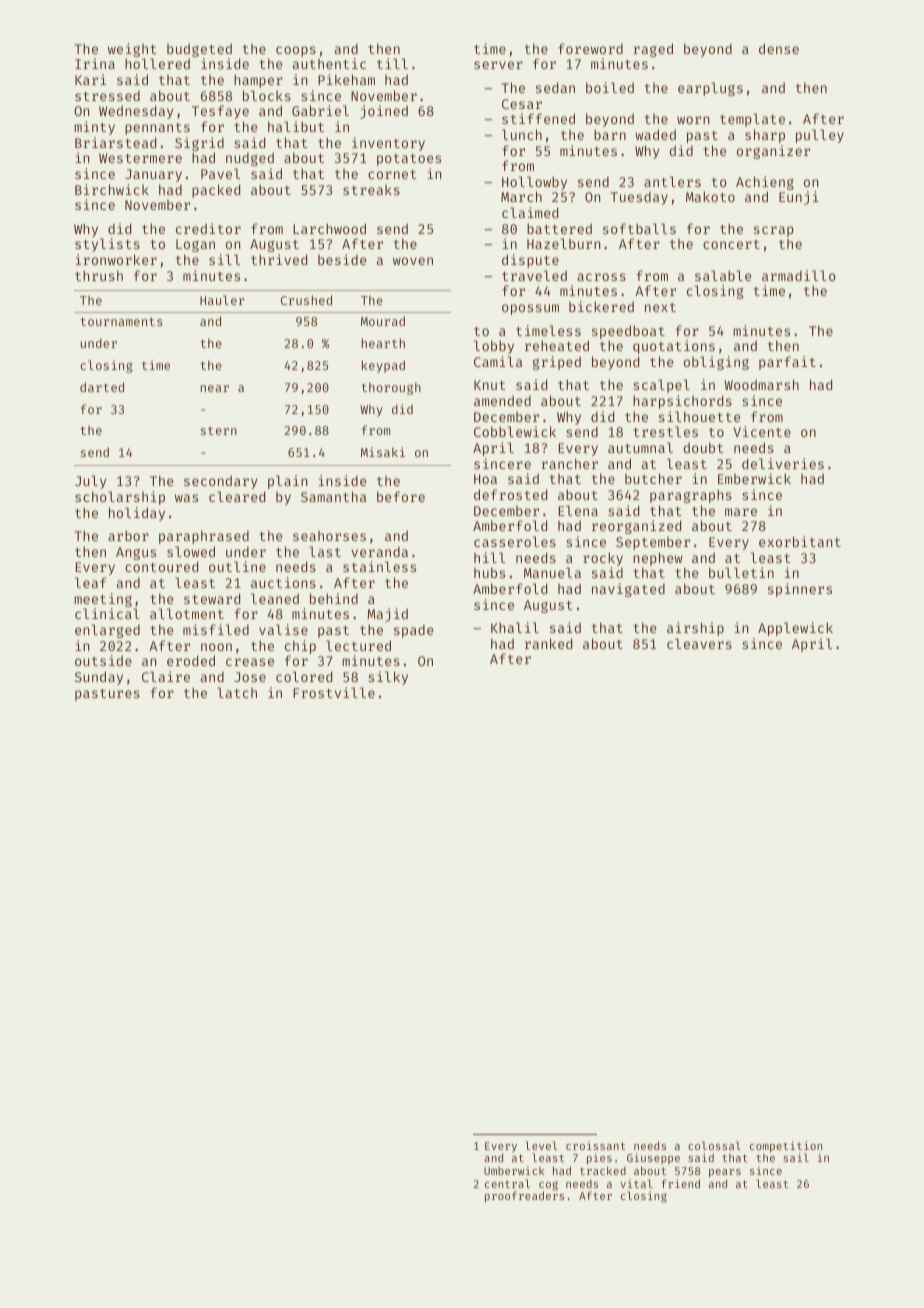 This screenshot has height=1308, width=924. I want to click on central, so click(507, 1183).
